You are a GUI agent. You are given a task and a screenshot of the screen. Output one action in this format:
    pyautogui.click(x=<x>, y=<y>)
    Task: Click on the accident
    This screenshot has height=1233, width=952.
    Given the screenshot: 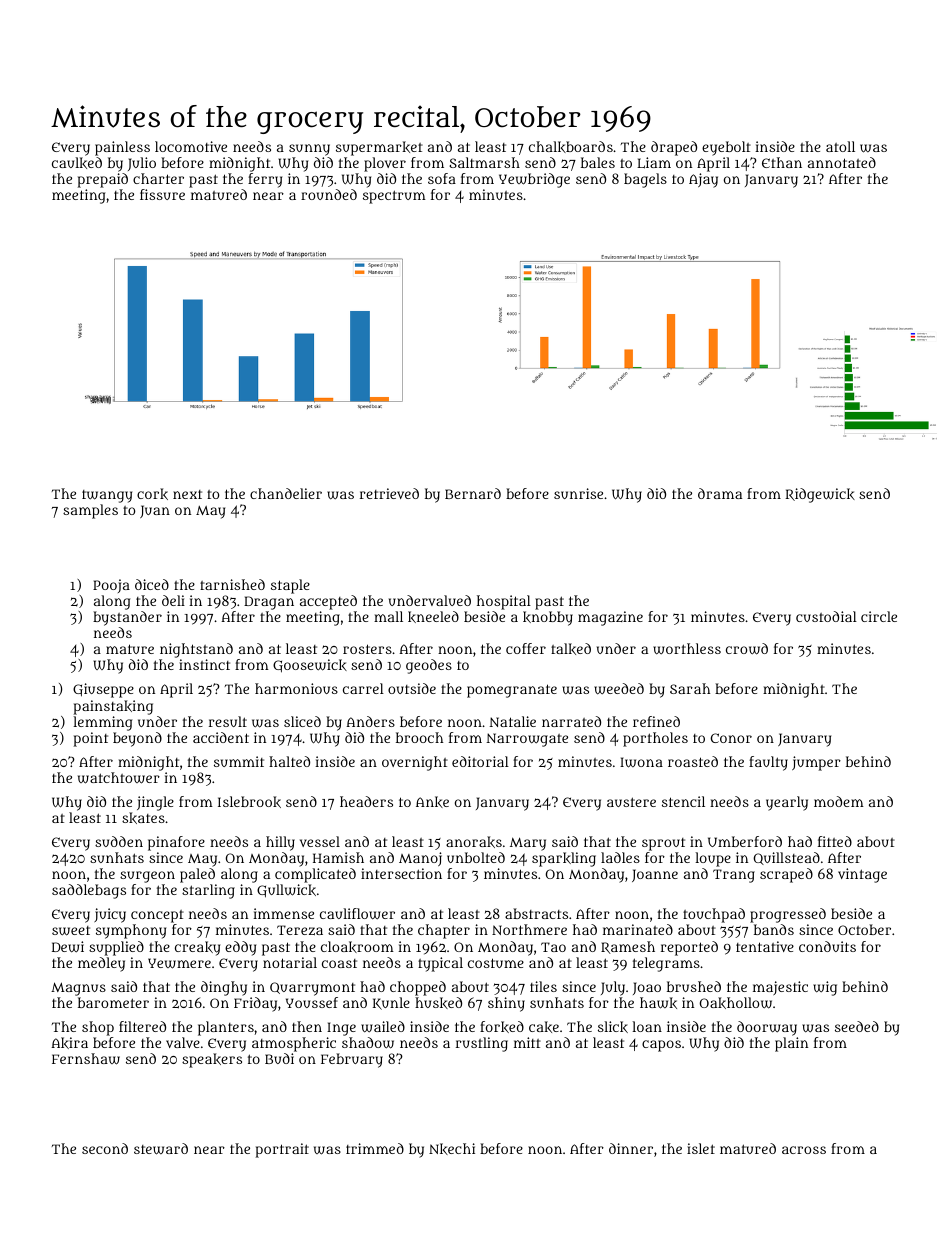 What is the action you would take?
    pyautogui.click(x=221, y=737)
